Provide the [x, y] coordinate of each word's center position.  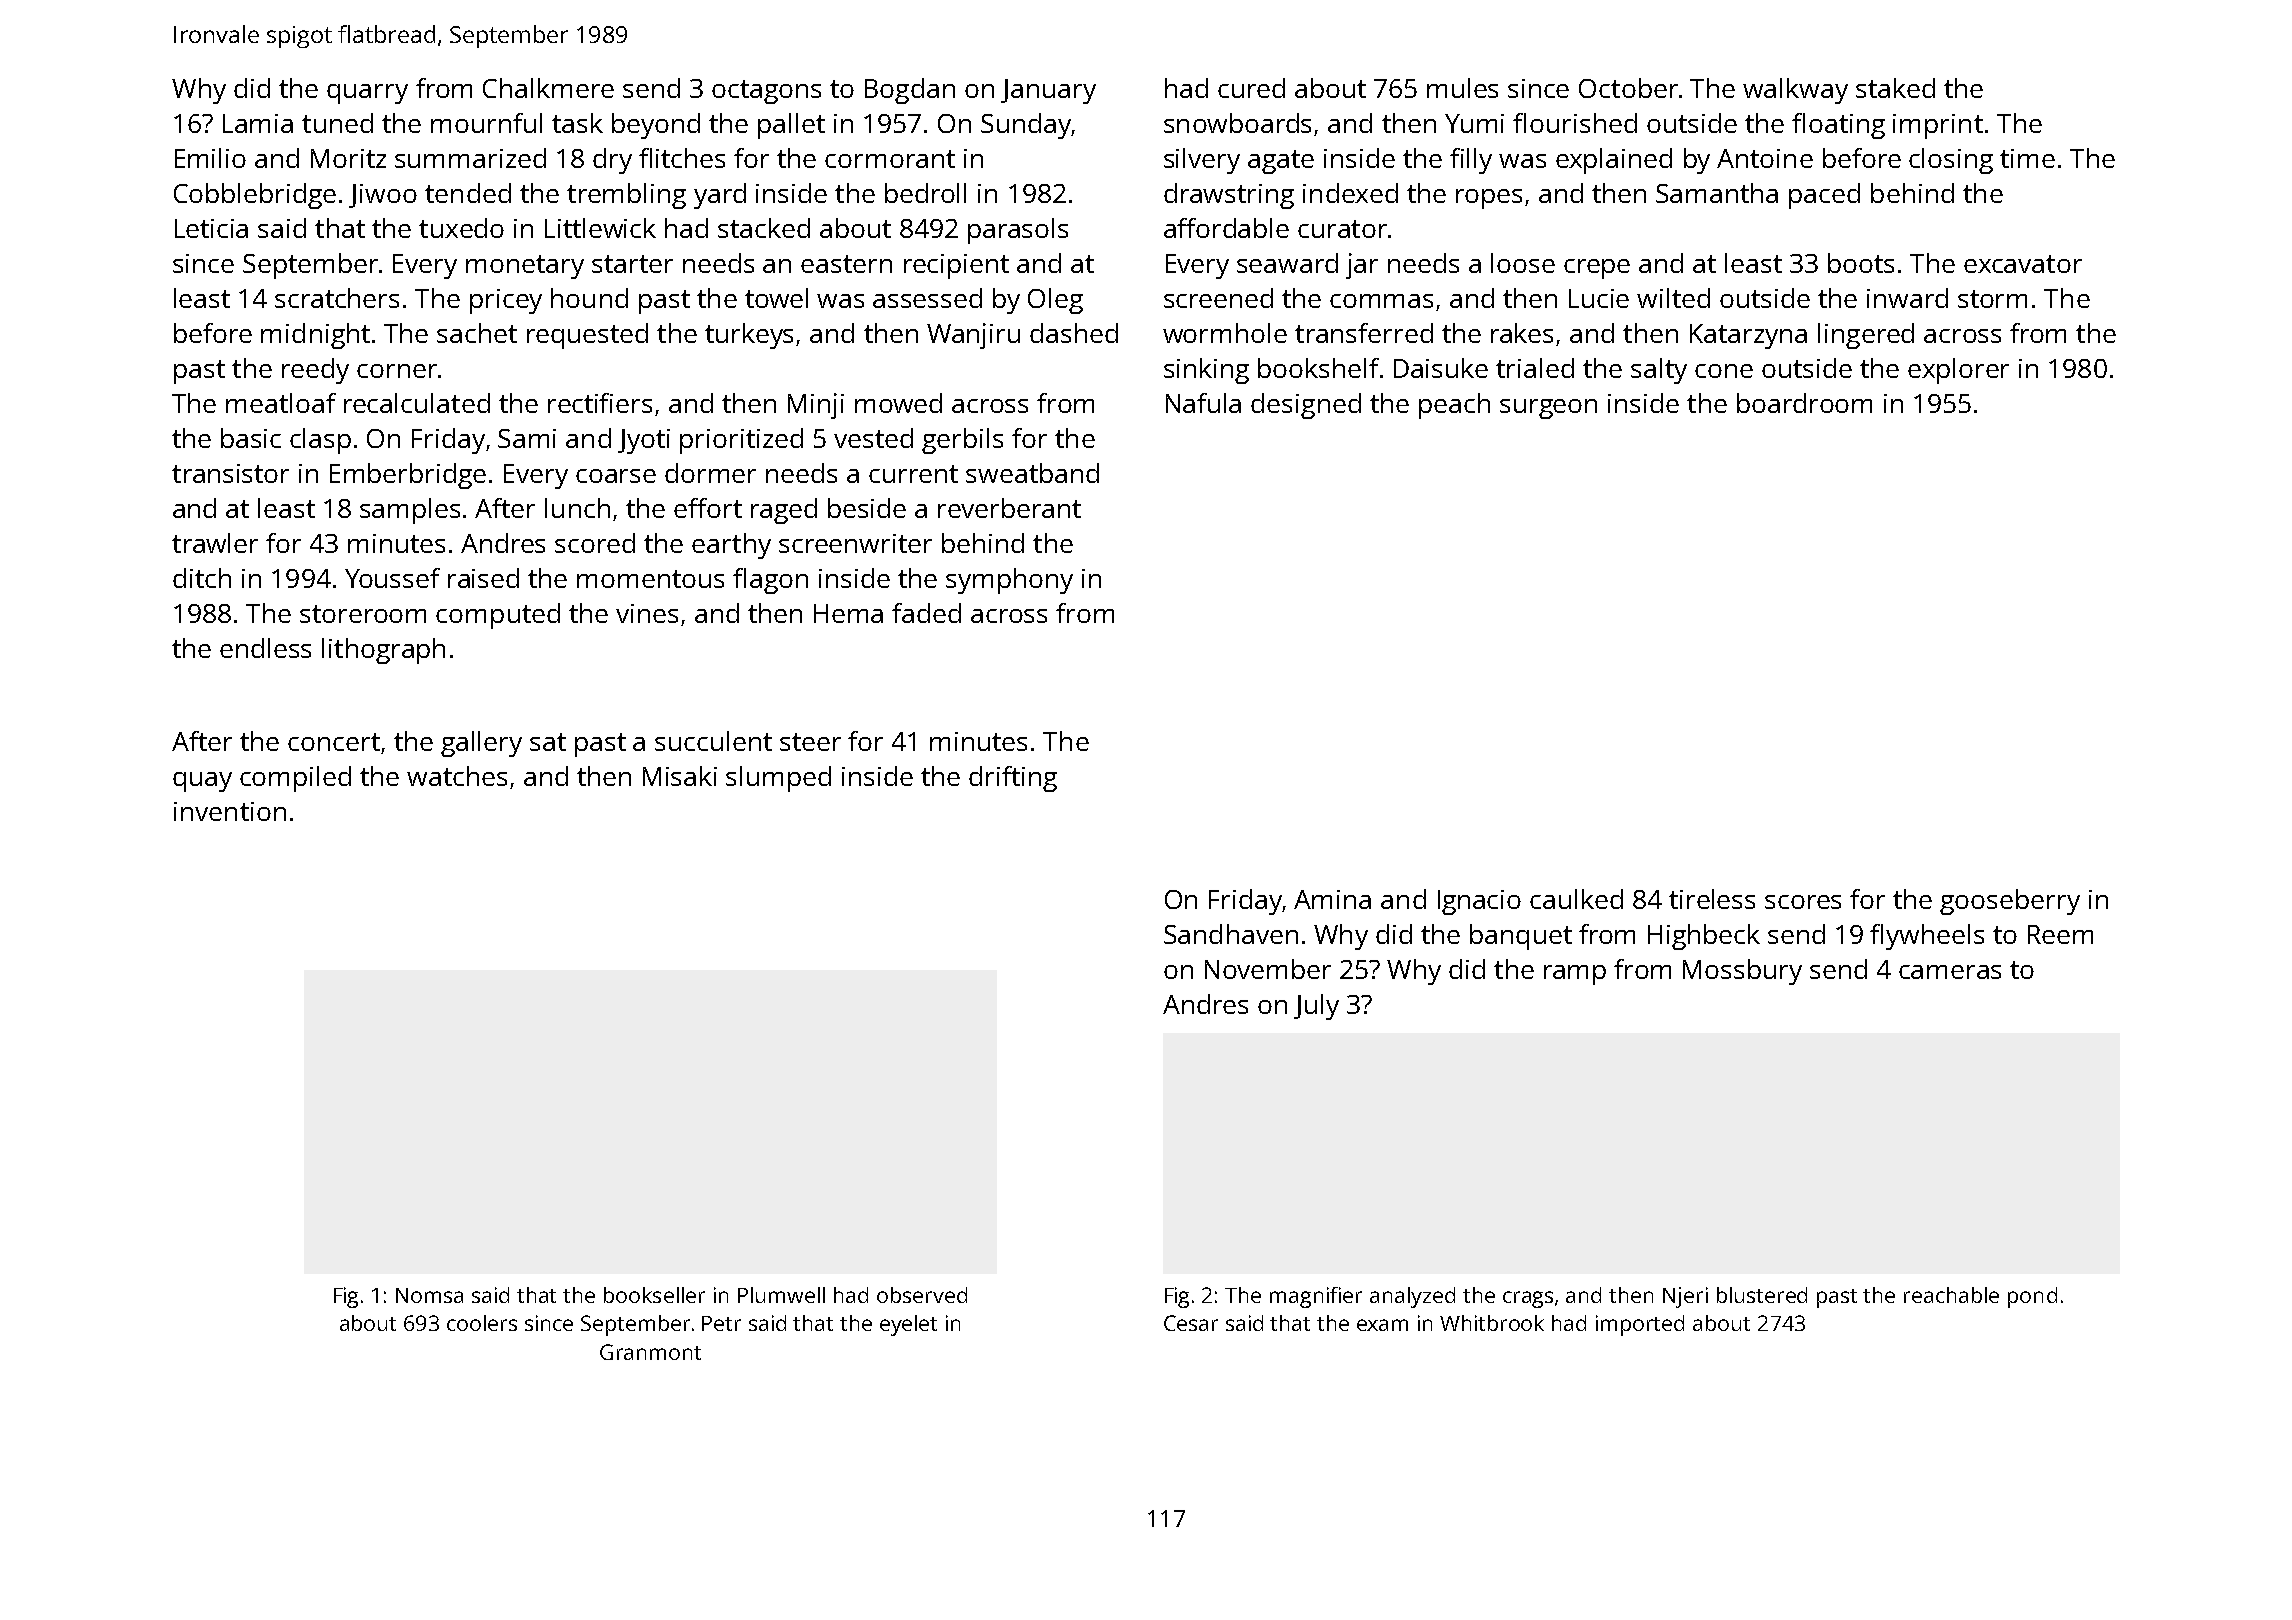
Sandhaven [1231, 934]
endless [265, 648]
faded [926, 613]
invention [230, 811]
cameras [1950, 972]
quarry [367, 94]
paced [1824, 196]
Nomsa [429, 1295]
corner [397, 371]
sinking [1206, 371]
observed [922, 1295]
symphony [1009, 581]
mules [1462, 88]
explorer [1958, 371]
